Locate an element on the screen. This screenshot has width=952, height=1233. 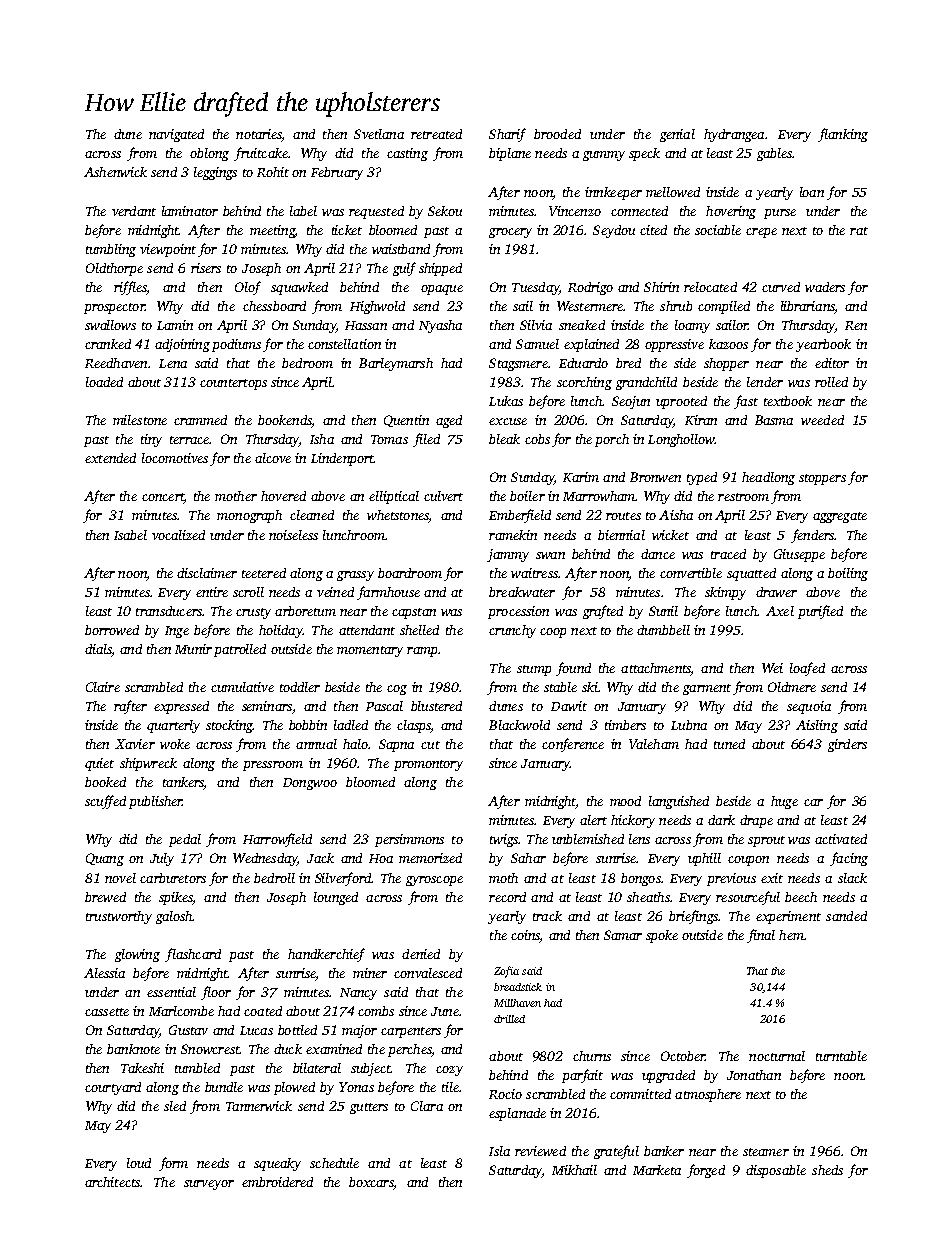
crammed is located at coordinates (200, 420).
